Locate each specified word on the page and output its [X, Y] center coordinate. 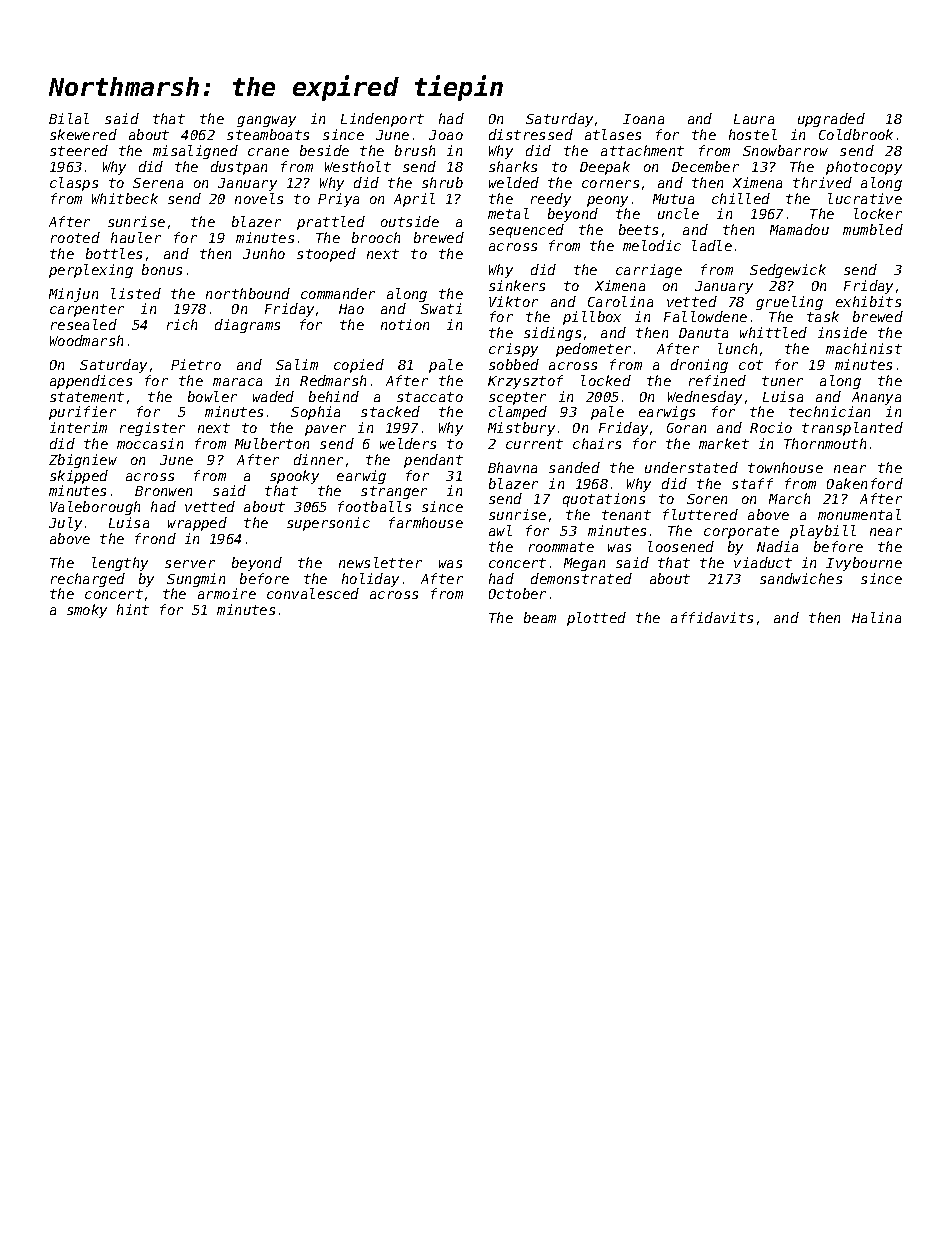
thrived [822, 182]
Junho [264, 253]
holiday [370, 580]
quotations [604, 500]
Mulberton [272, 443]
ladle [712, 245]
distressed [531, 134]
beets [638, 229]
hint [133, 609]
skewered [83, 134]
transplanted [852, 429]
